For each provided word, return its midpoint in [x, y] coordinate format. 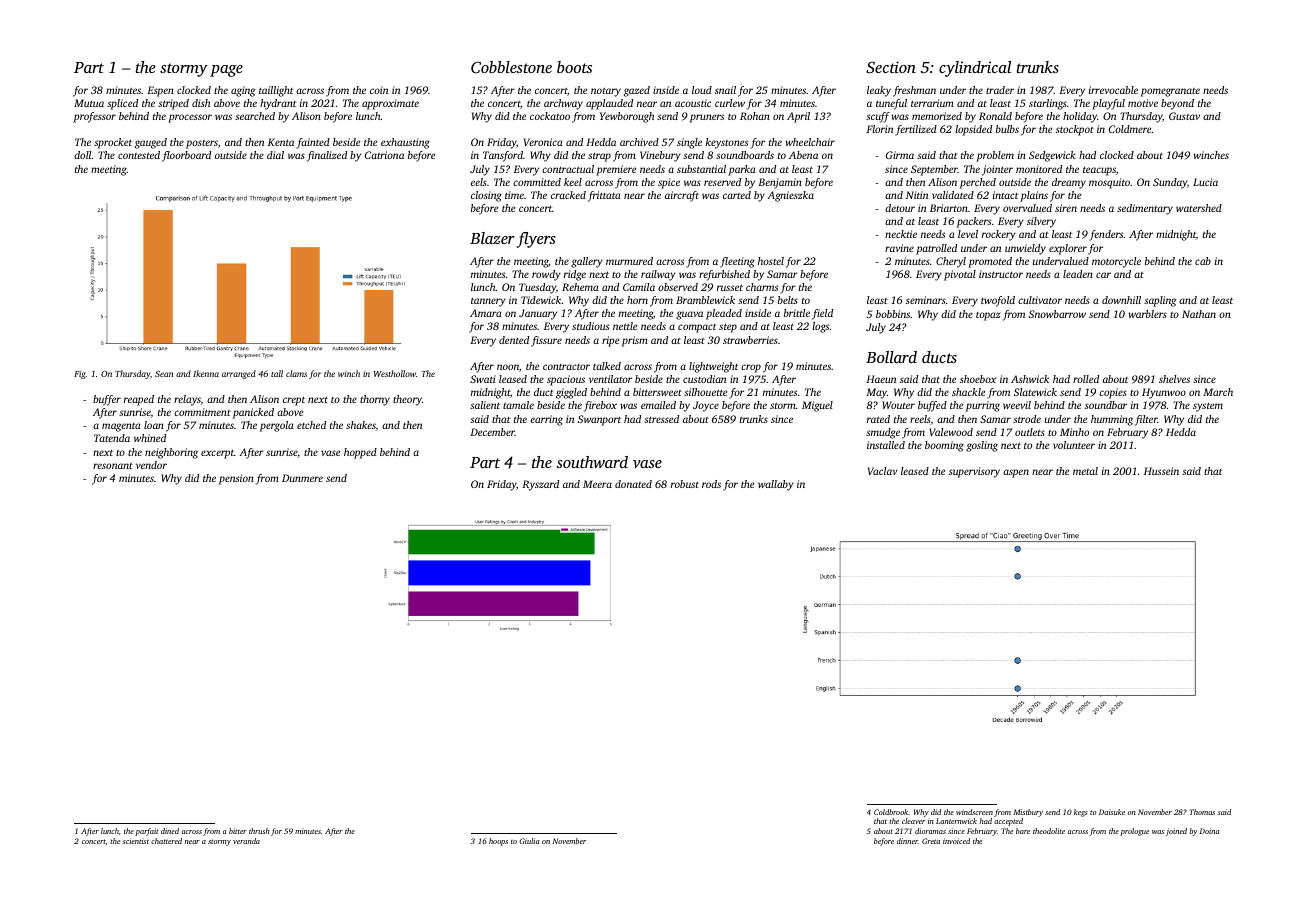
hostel [771, 261]
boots [574, 67]
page [226, 71]
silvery [1041, 222]
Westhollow [395, 373]
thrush [259, 831]
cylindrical [975, 69]
